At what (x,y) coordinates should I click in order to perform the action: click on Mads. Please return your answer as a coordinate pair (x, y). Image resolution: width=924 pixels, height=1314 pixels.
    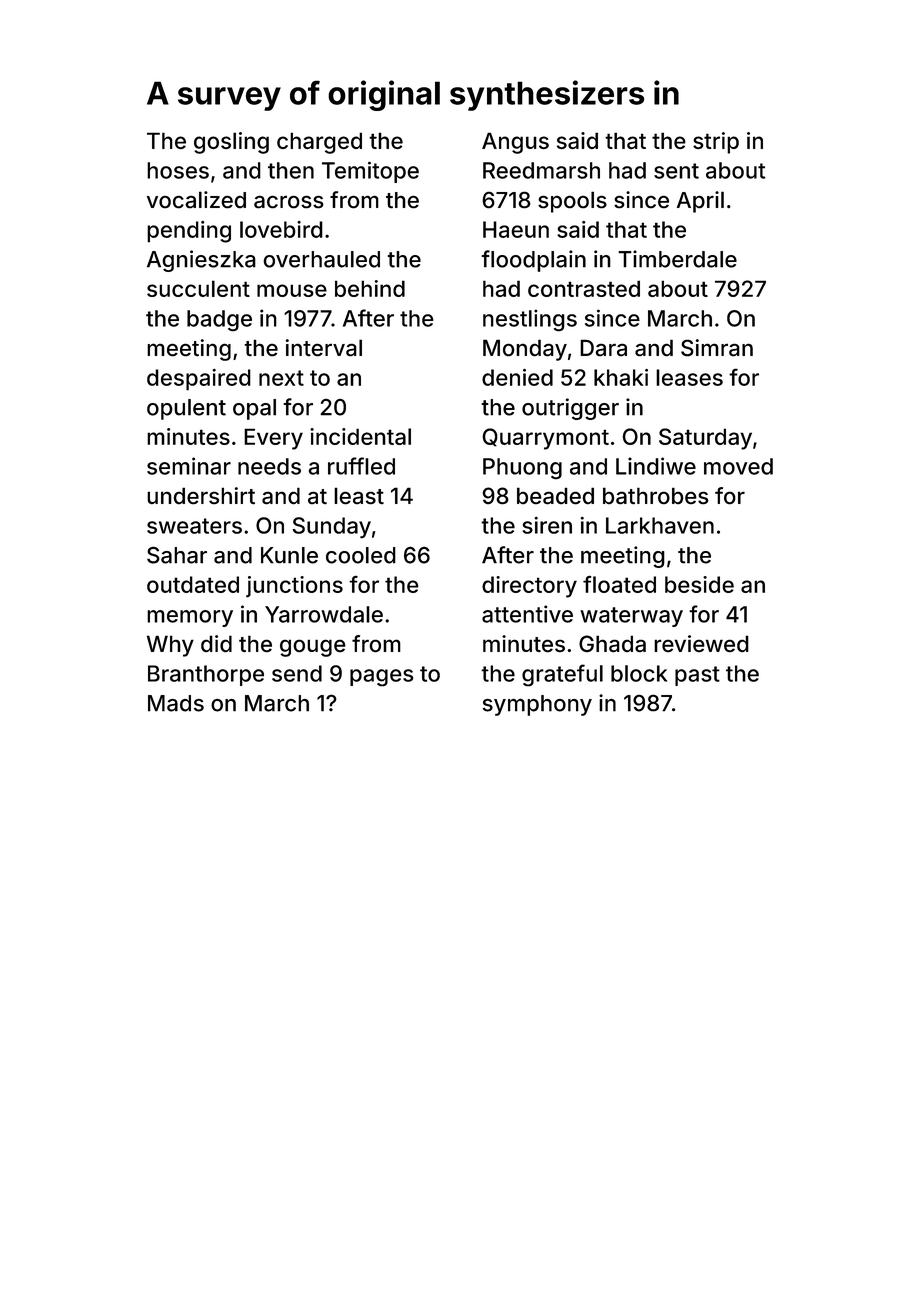
    Looking at the image, I should click on (176, 703).
